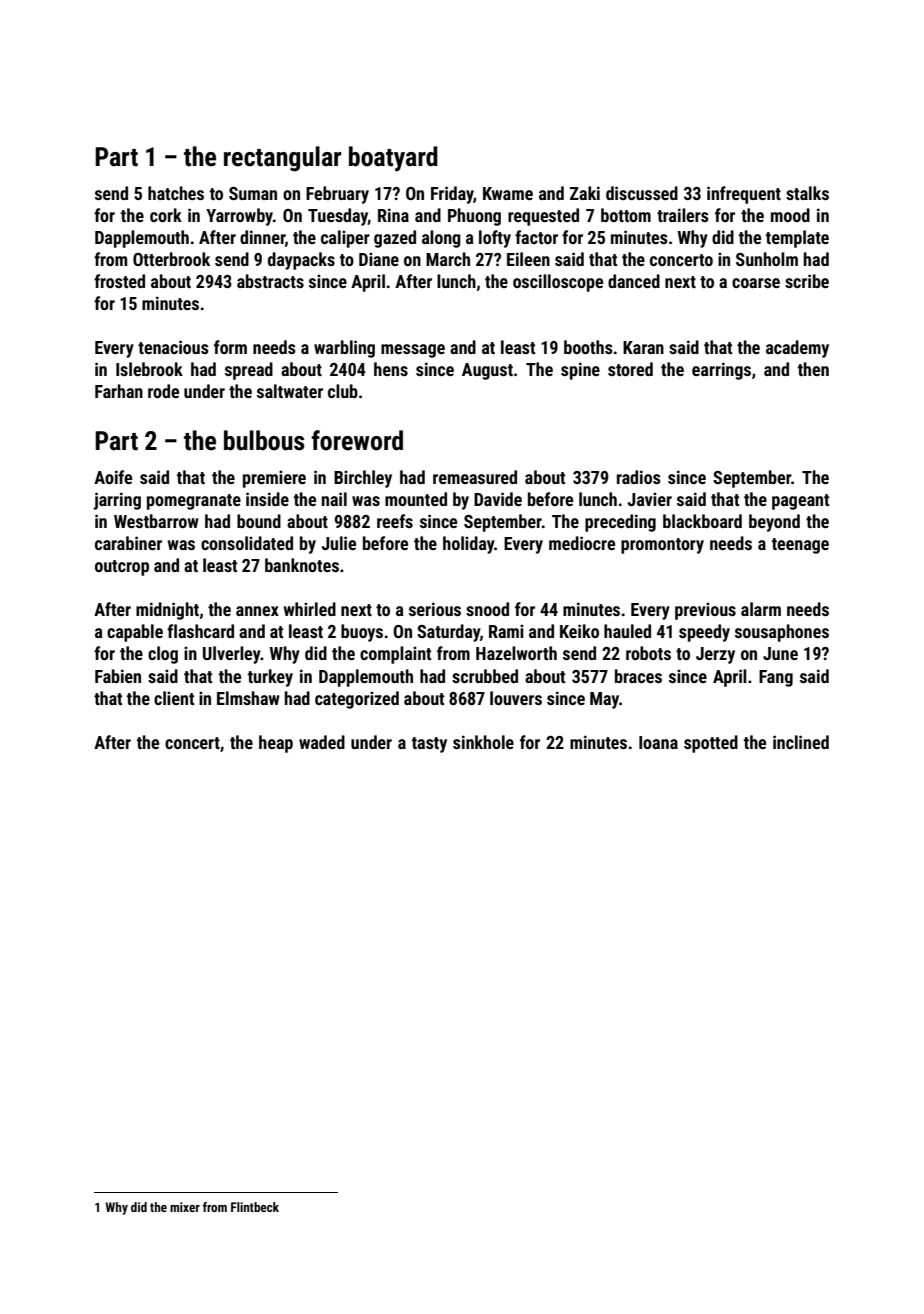 The width and height of the image is (924, 1314). Describe the element at coordinates (185, 1207) in the image. I see `mixer` at that location.
